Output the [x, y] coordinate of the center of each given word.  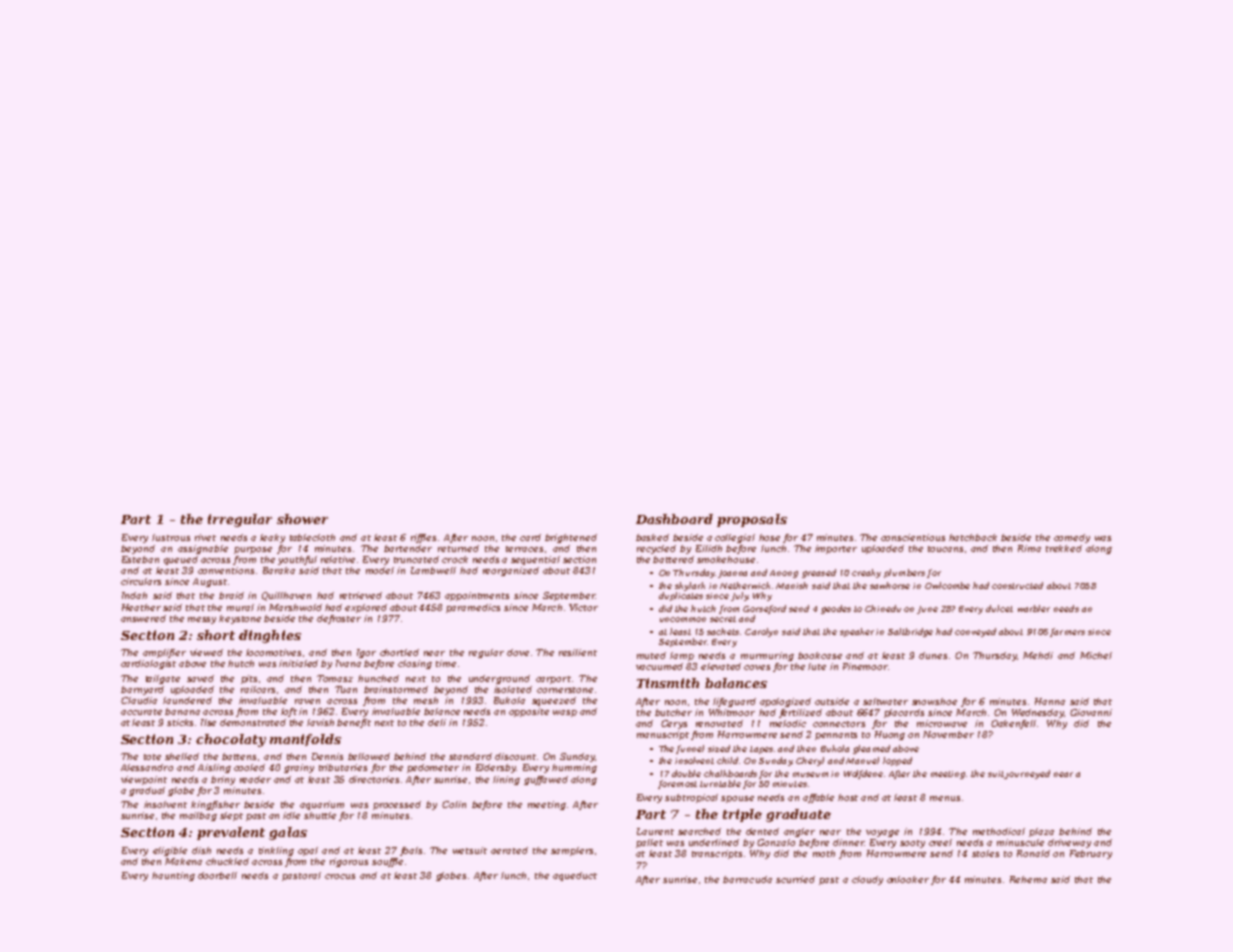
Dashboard [674, 519]
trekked [1064, 548]
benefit [354, 723]
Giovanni [1091, 712]
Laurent [655, 831]
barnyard [142, 690]
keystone [240, 619]
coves [757, 667]
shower [302, 519]
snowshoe [934, 701]
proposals [752, 520]
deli [437, 722]
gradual [147, 791]
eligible [170, 851]
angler [799, 832]
